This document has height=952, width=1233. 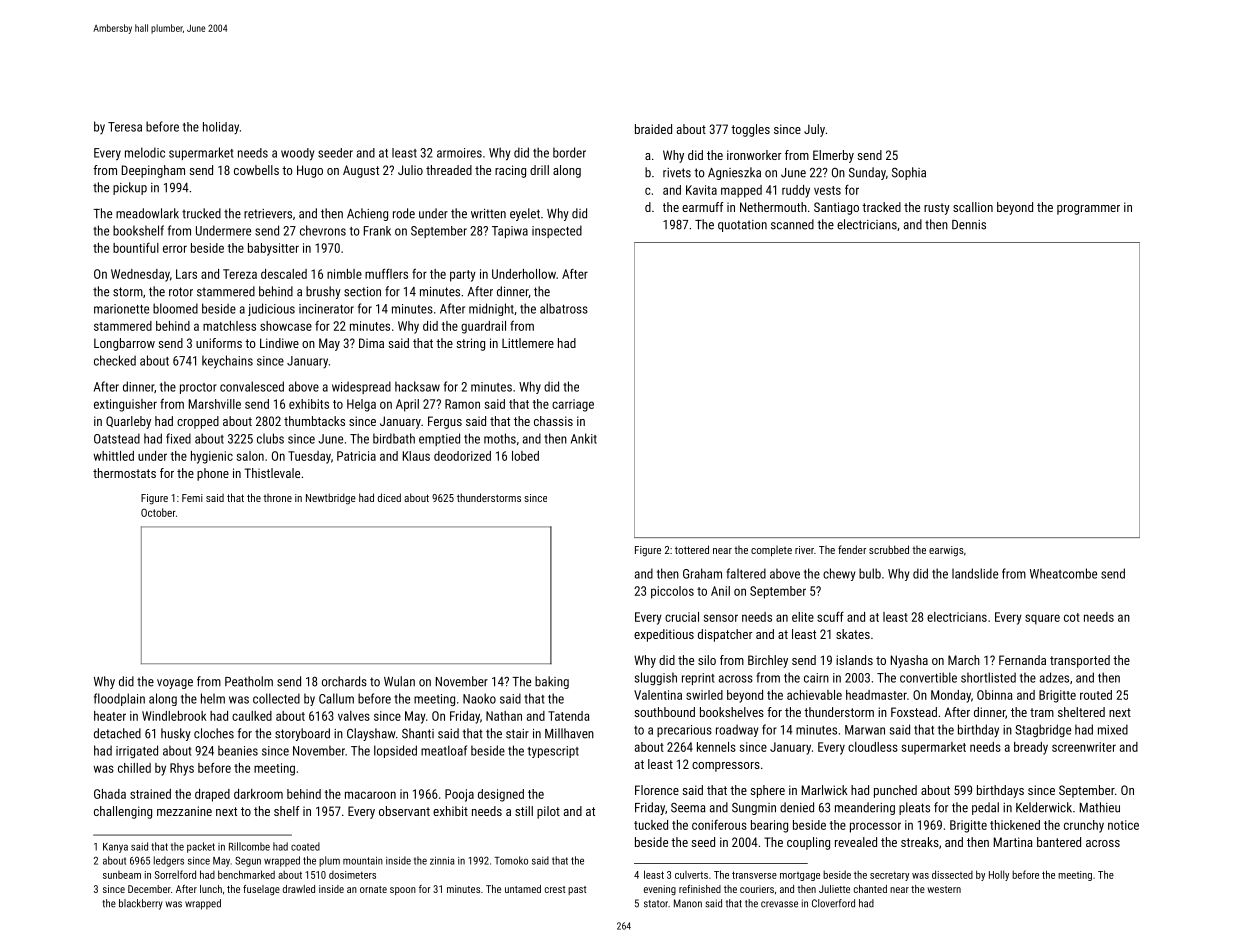 I want to click on Sophia, so click(x=909, y=173).
